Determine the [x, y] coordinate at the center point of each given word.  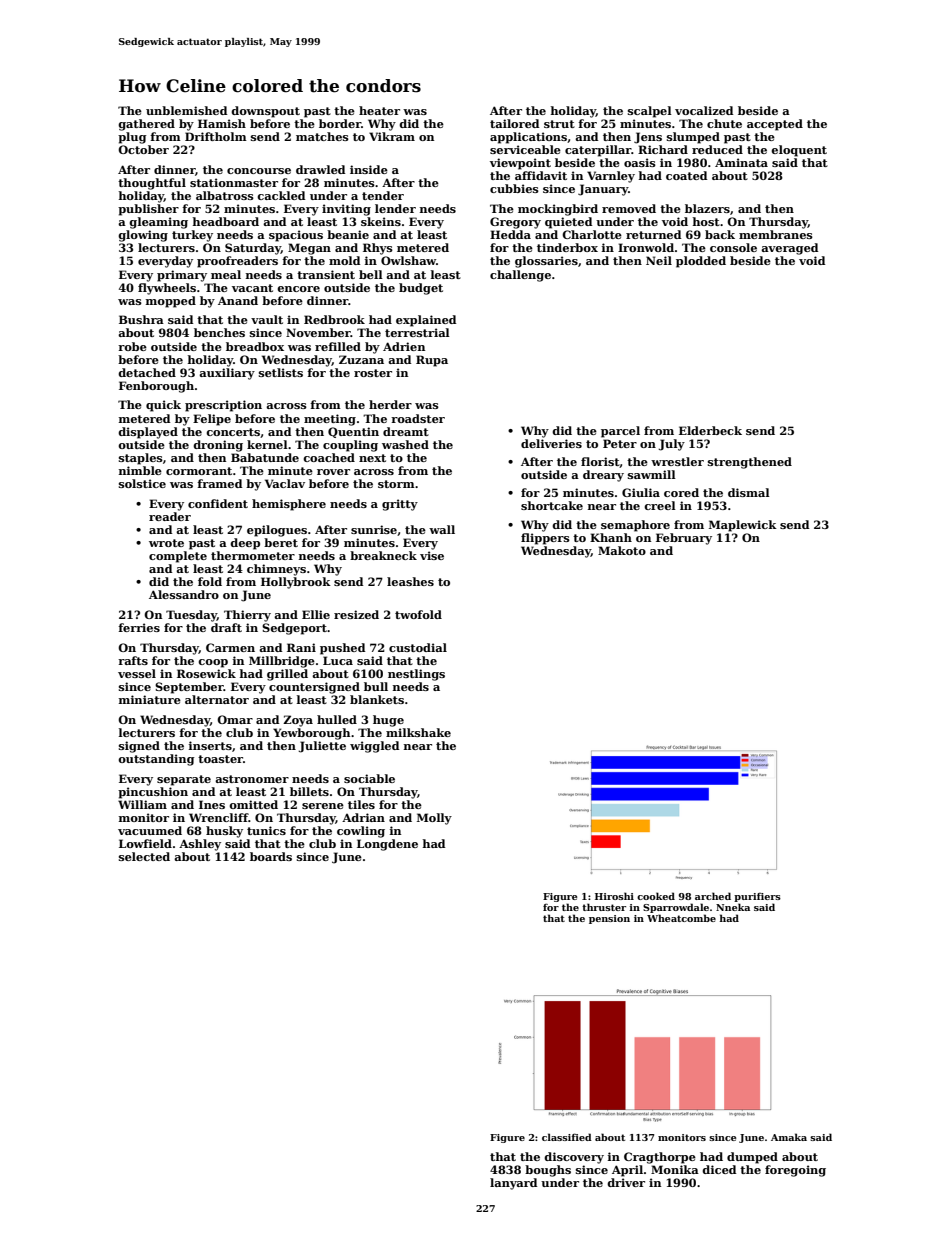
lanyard [514, 1184]
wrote [166, 543]
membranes [776, 234]
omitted [253, 804]
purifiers [757, 897]
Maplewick [743, 526]
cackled [281, 195]
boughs [548, 1171]
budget [421, 289]
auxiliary [227, 374]
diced [719, 1169]
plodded [701, 262]
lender [395, 208]
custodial [418, 647]
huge [388, 721]
